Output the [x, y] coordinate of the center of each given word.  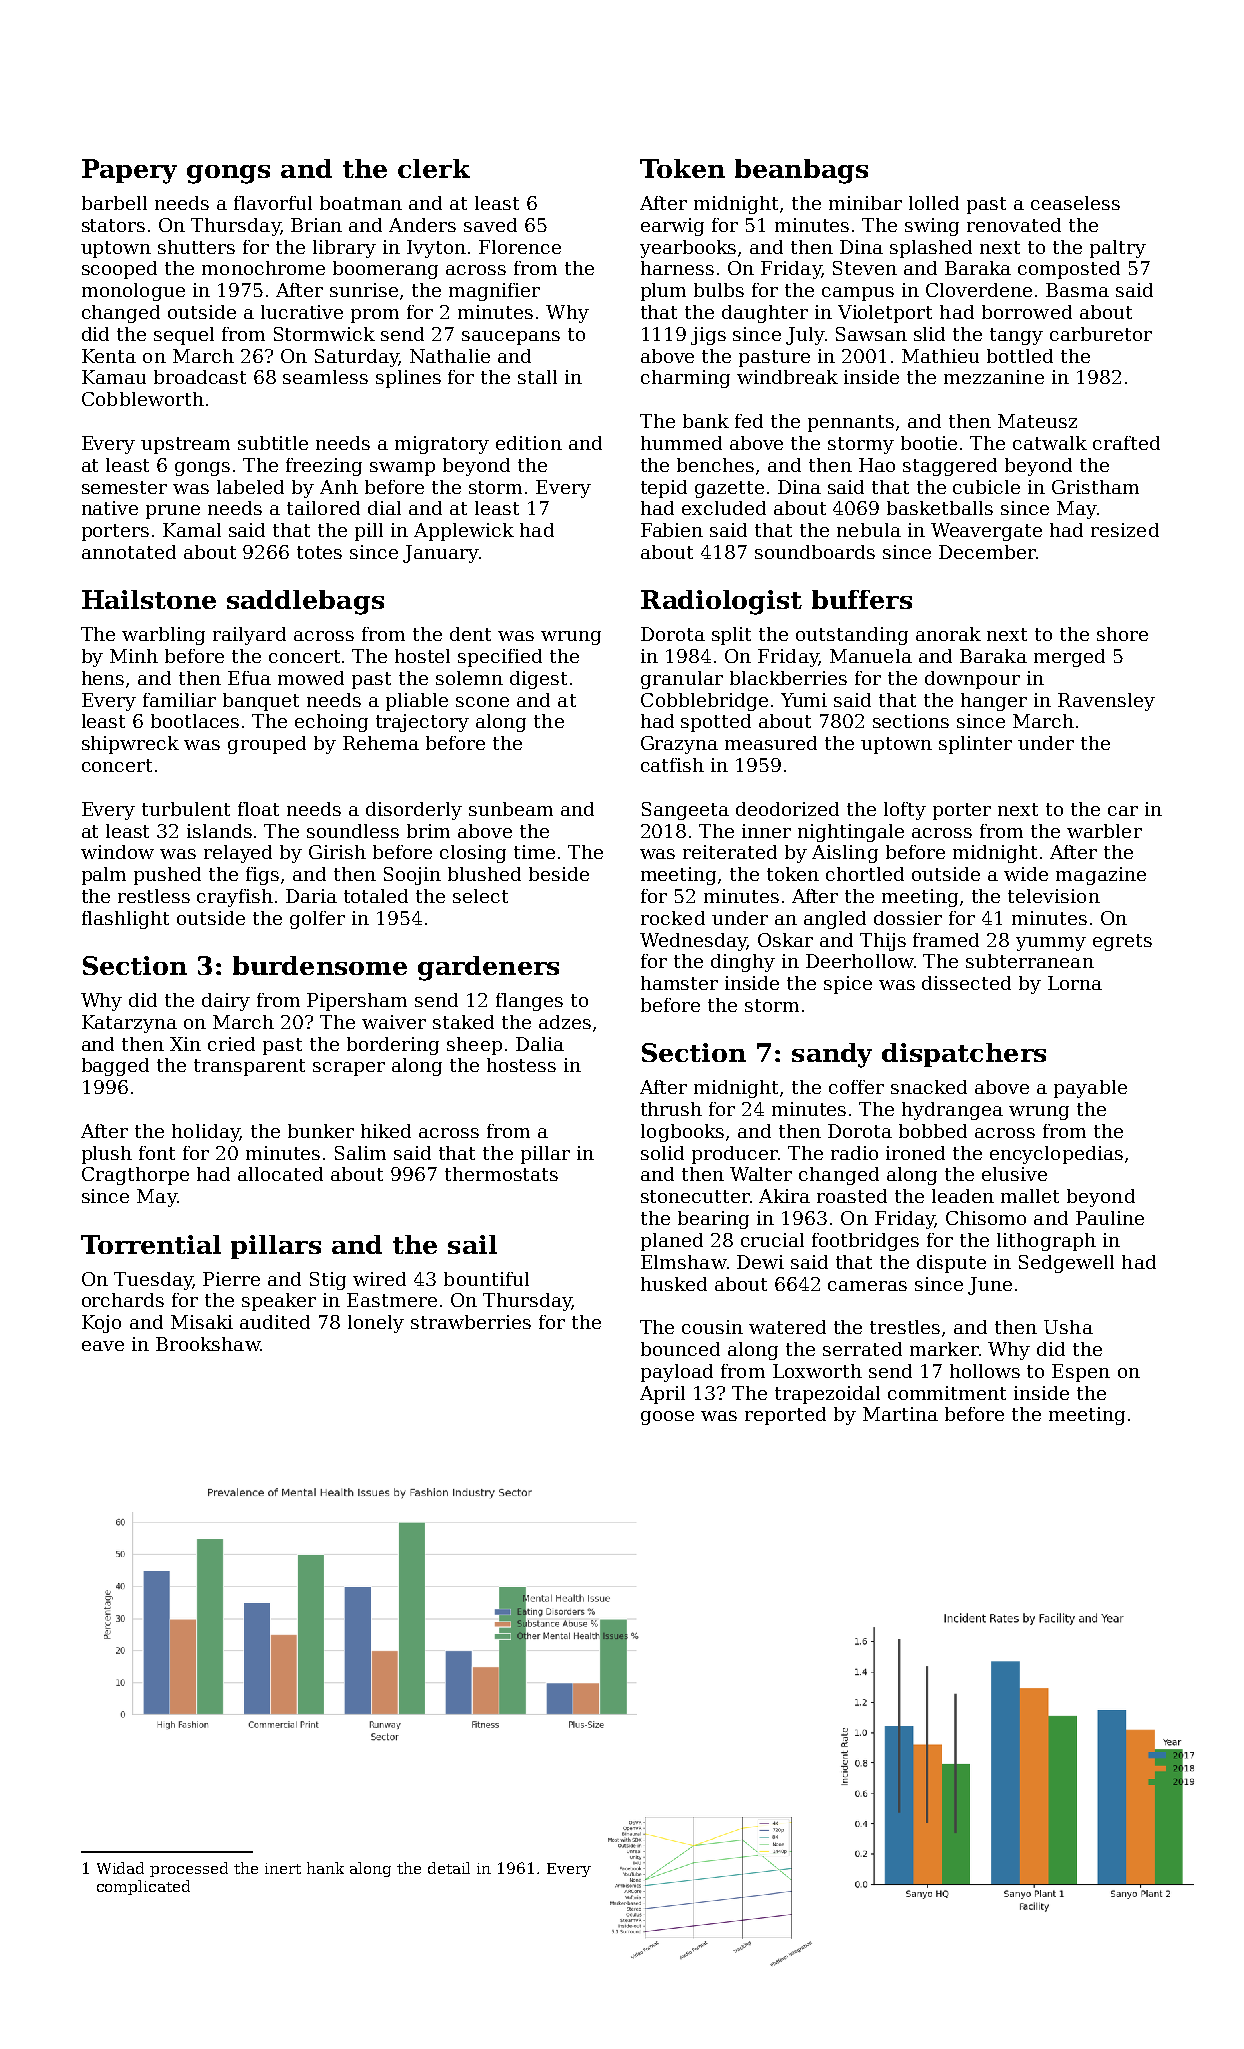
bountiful [486, 1279]
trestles [905, 1327]
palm [104, 876]
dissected [966, 983]
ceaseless [1075, 203]
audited [275, 1322]
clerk [434, 168]
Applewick [464, 532]
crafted [1126, 443]
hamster [679, 983]
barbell [114, 203]
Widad [120, 1868]
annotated [129, 552]
